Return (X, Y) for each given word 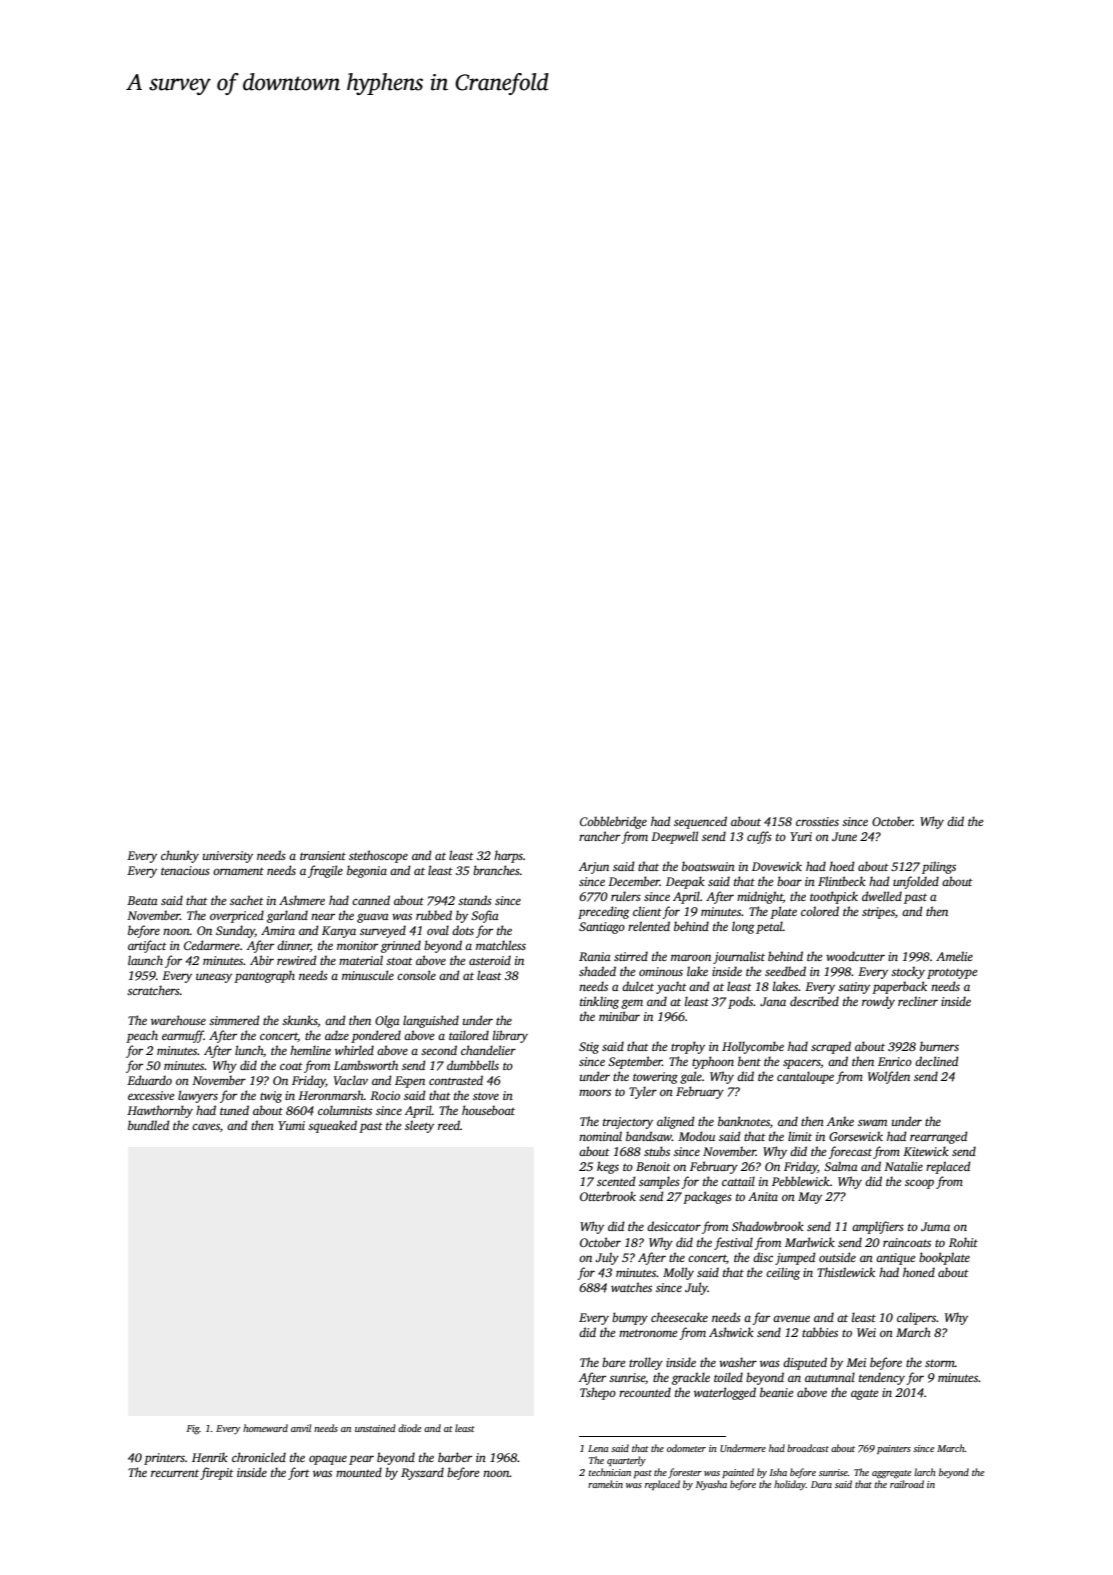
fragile (325, 871)
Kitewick (926, 1151)
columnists (345, 1110)
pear (361, 1460)
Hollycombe (753, 1047)
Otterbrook (608, 1196)
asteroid (490, 960)
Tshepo (598, 1393)
